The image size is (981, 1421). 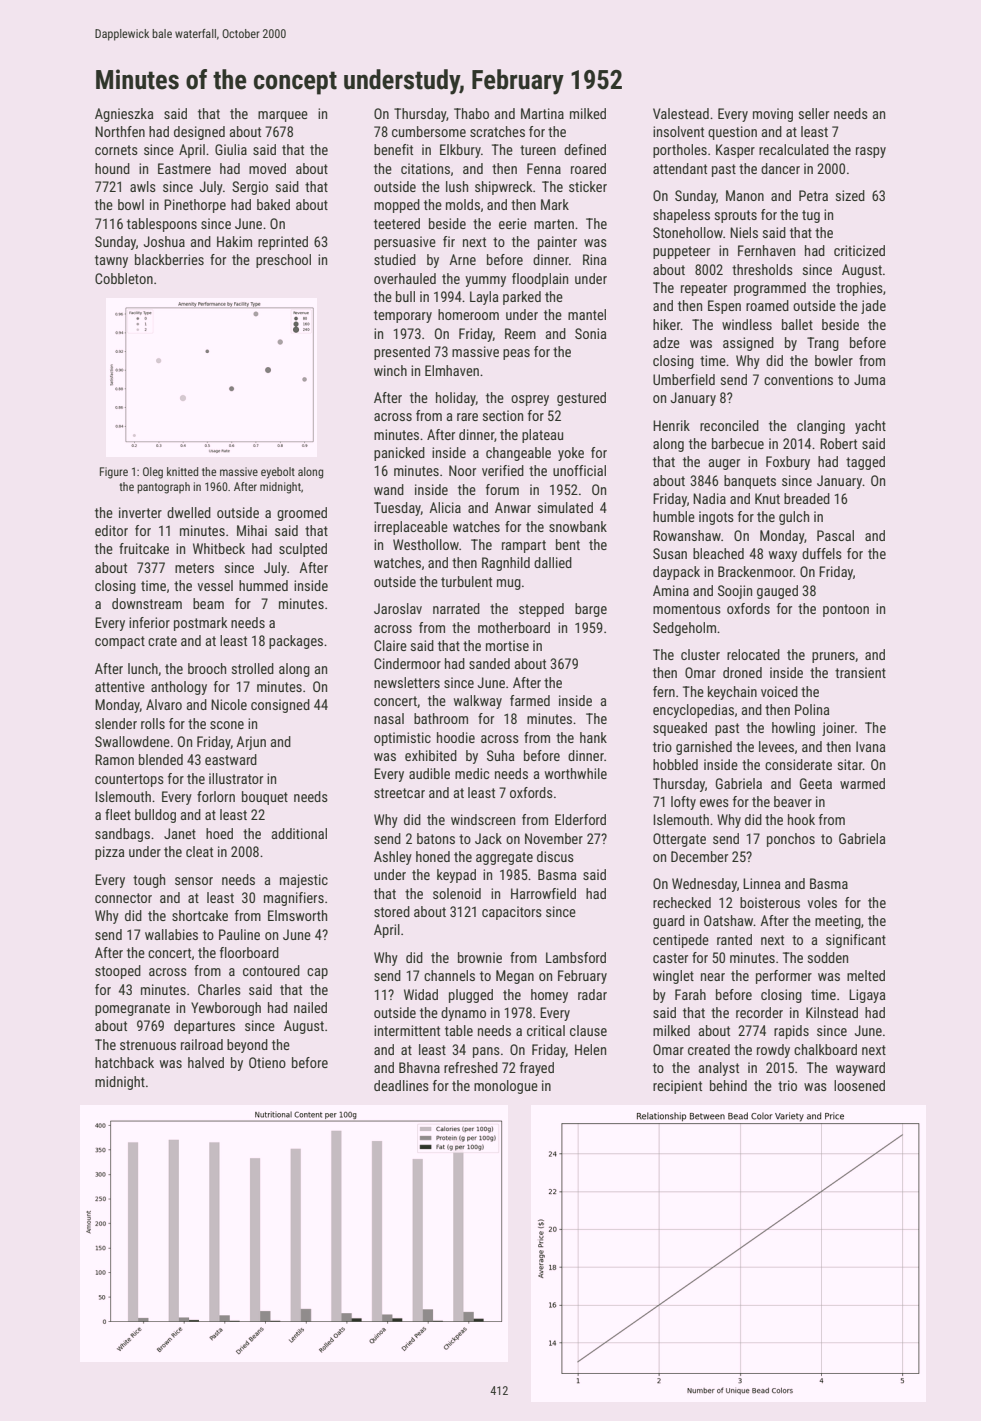 What do you see at coordinates (111, 261) in the screenshot?
I see `tawny` at bounding box center [111, 261].
